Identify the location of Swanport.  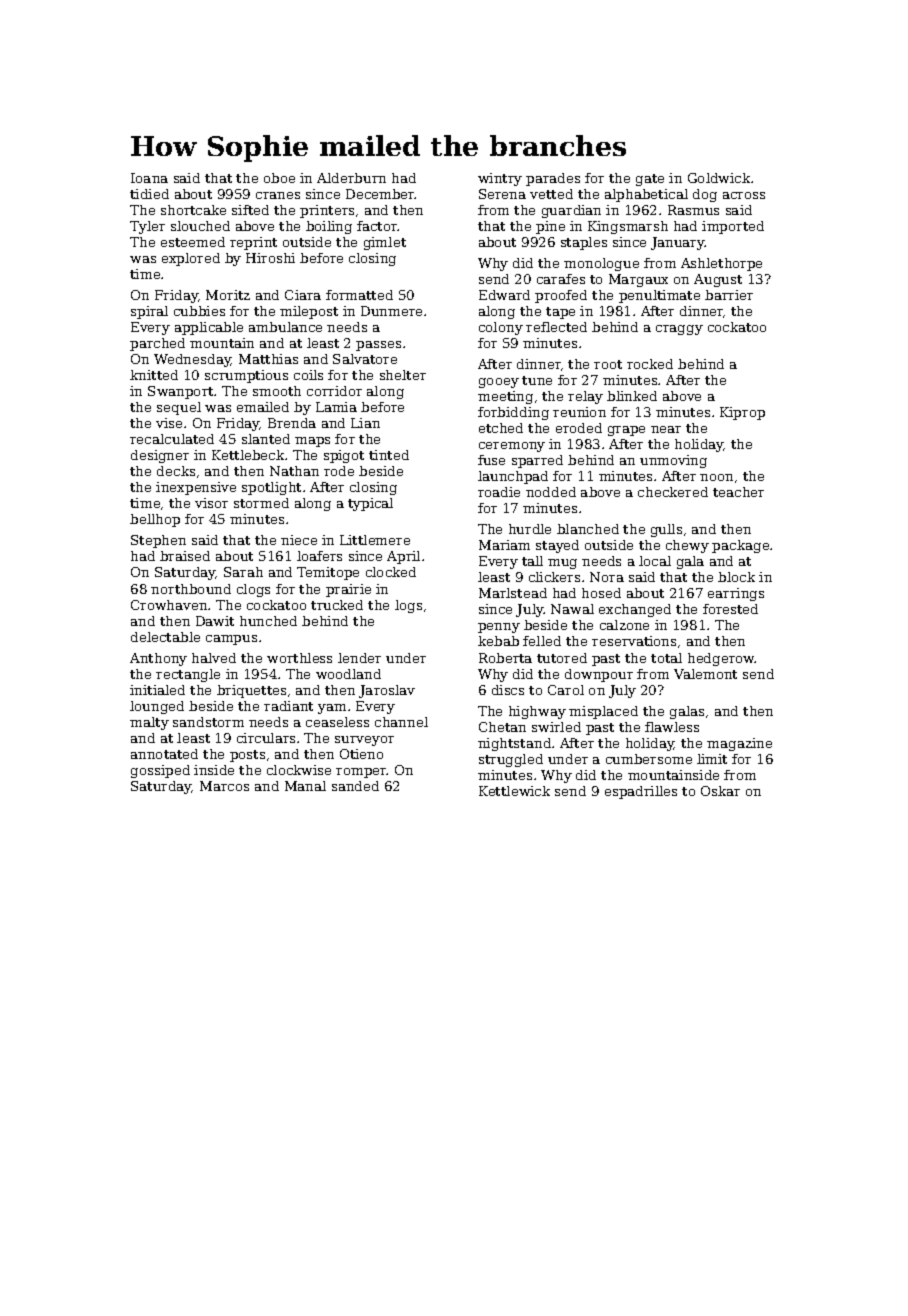
(180, 392).
